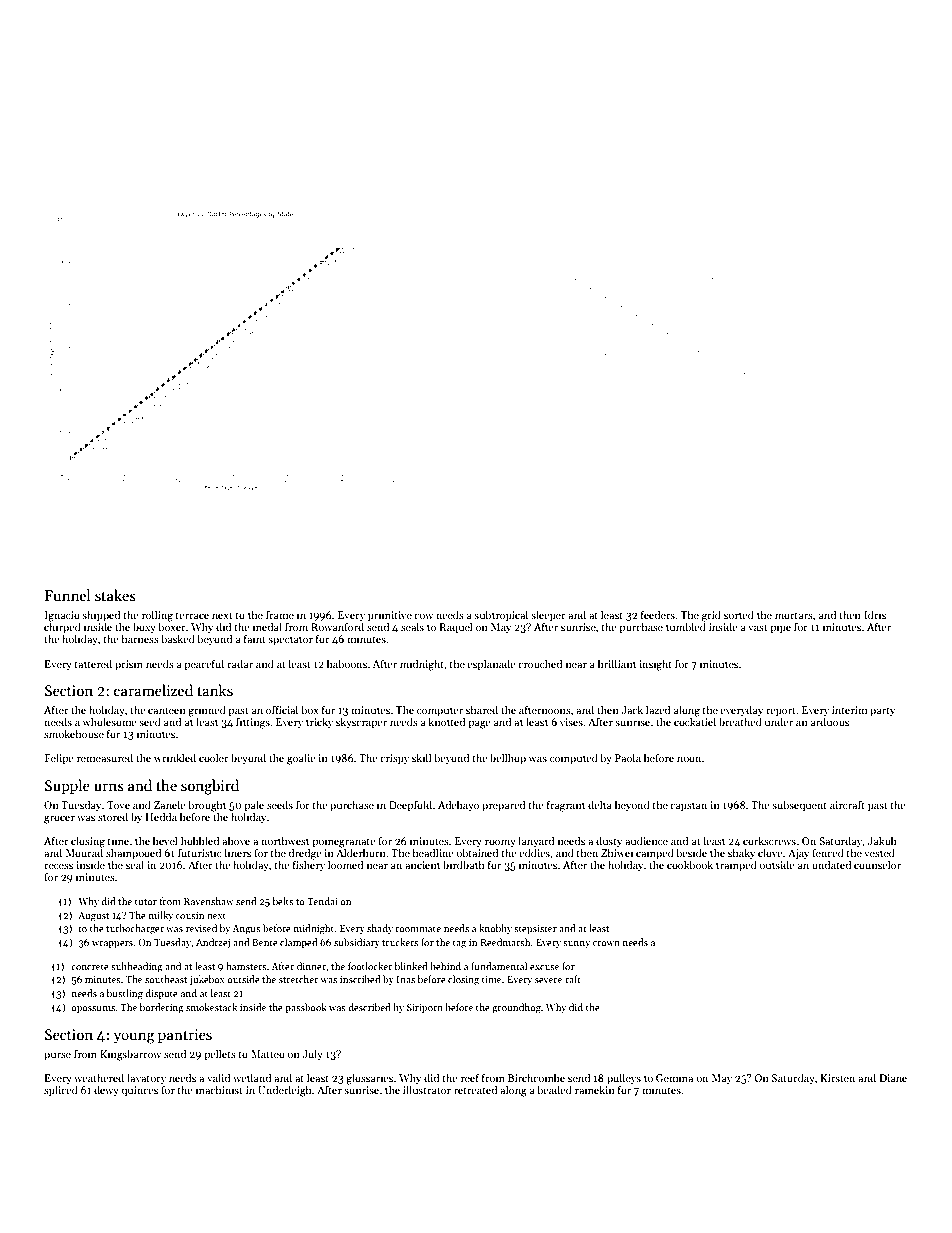 The image size is (952, 1233). Describe the element at coordinates (758, 627) in the screenshot. I see `vast` at that location.
